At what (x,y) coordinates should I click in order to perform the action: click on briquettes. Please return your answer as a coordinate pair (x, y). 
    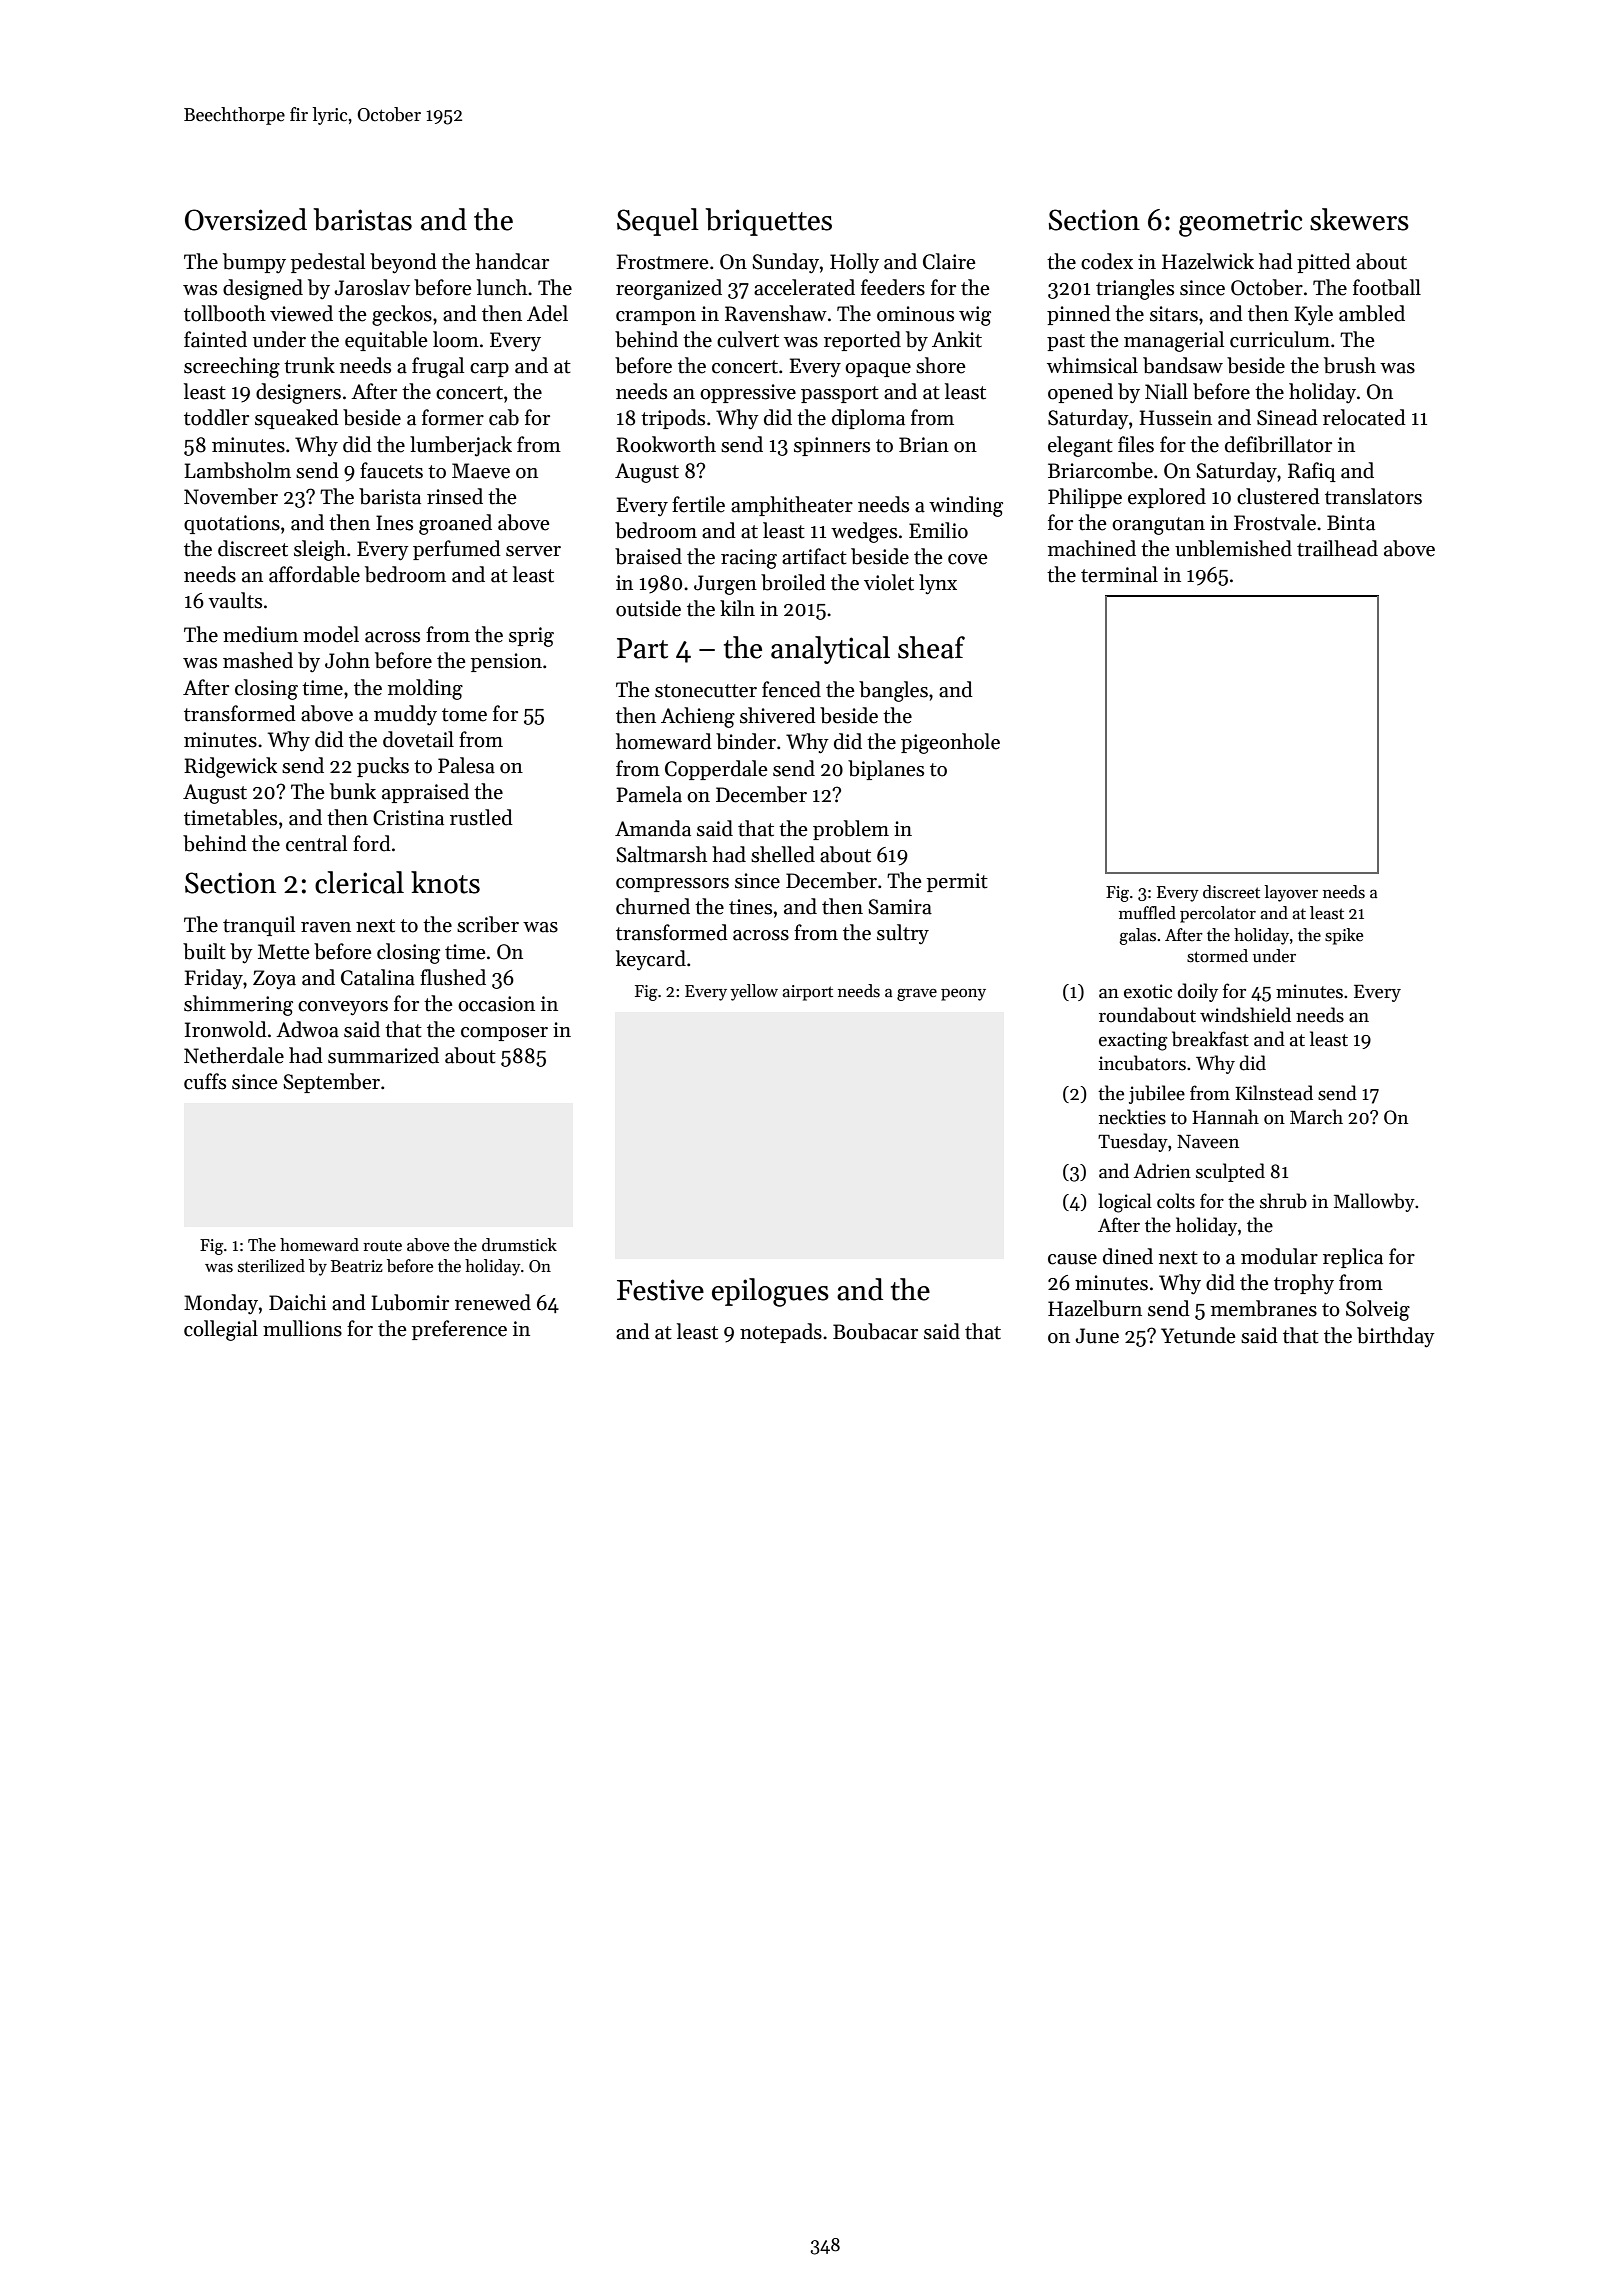
    Looking at the image, I should click on (768, 222).
